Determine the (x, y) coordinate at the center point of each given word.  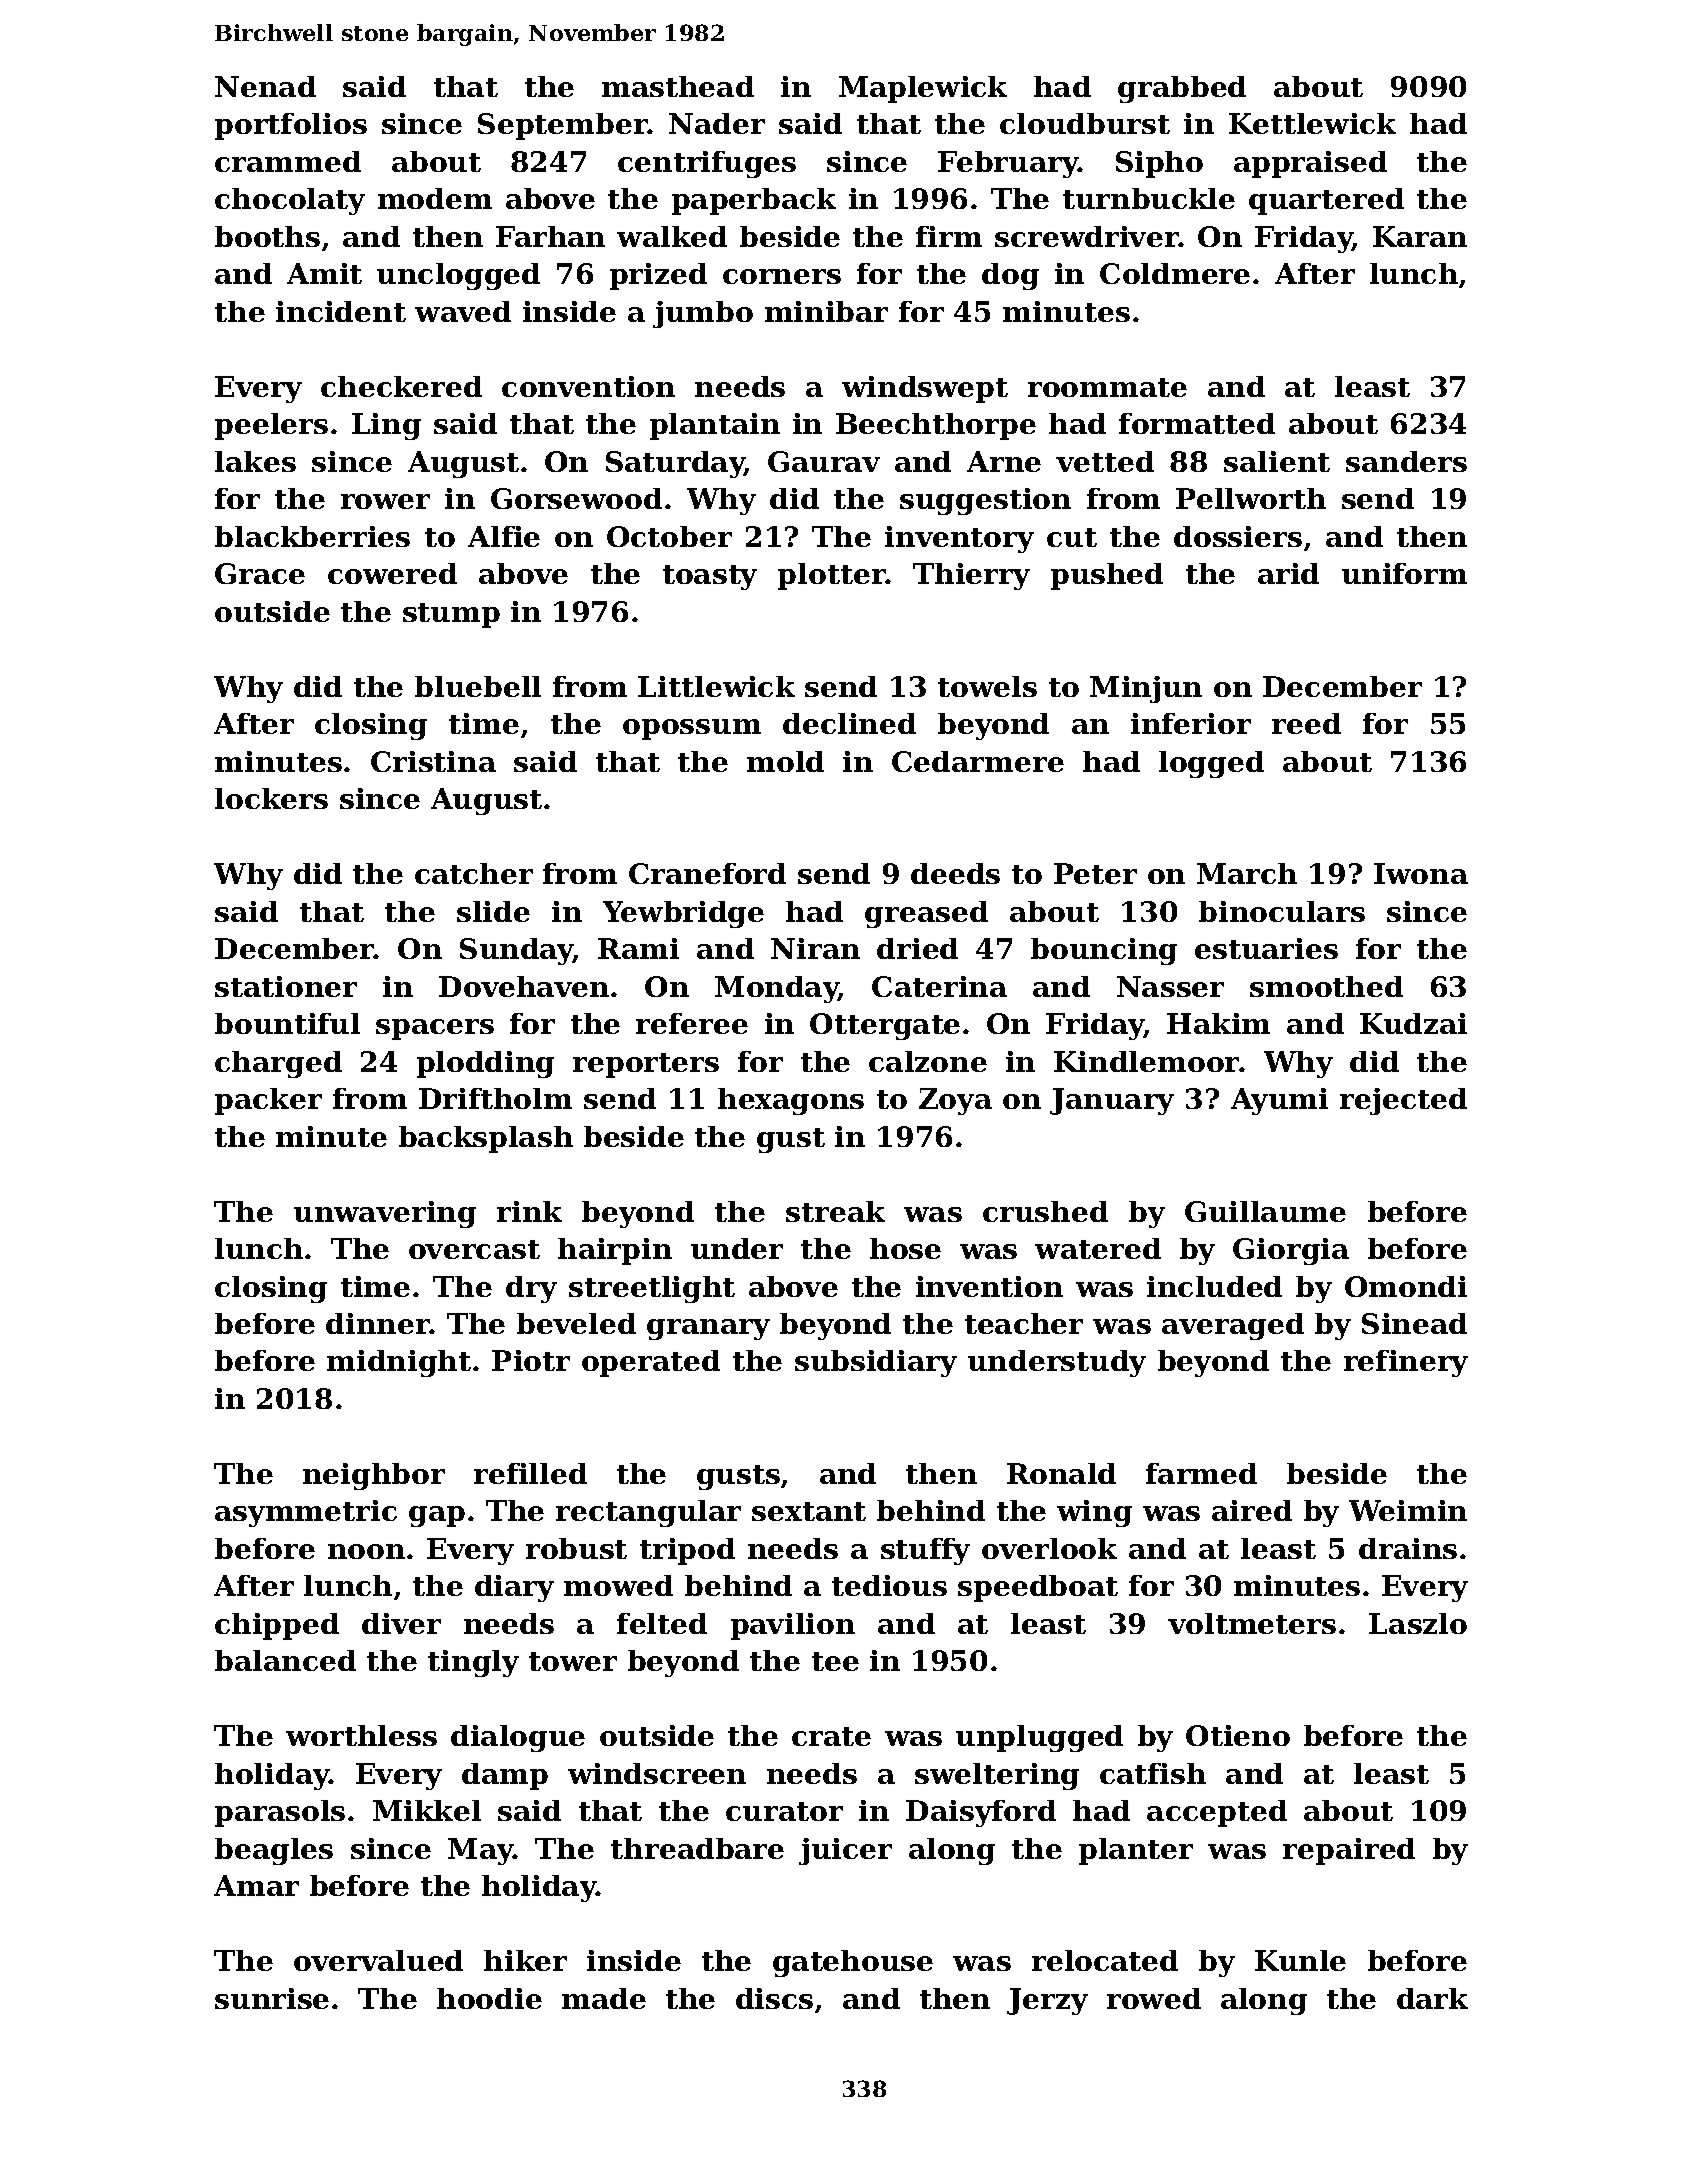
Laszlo (1418, 1623)
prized (658, 276)
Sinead (1414, 1323)
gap (437, 1516)
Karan (1420, 236)
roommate (1107, 387)
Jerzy (1047, 2001)
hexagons (791, 1101)
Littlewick (716, 686)
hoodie (489, 1998)
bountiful (287, 1023)
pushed (1107, 576)
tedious (889, 1585)
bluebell (478, 686)
